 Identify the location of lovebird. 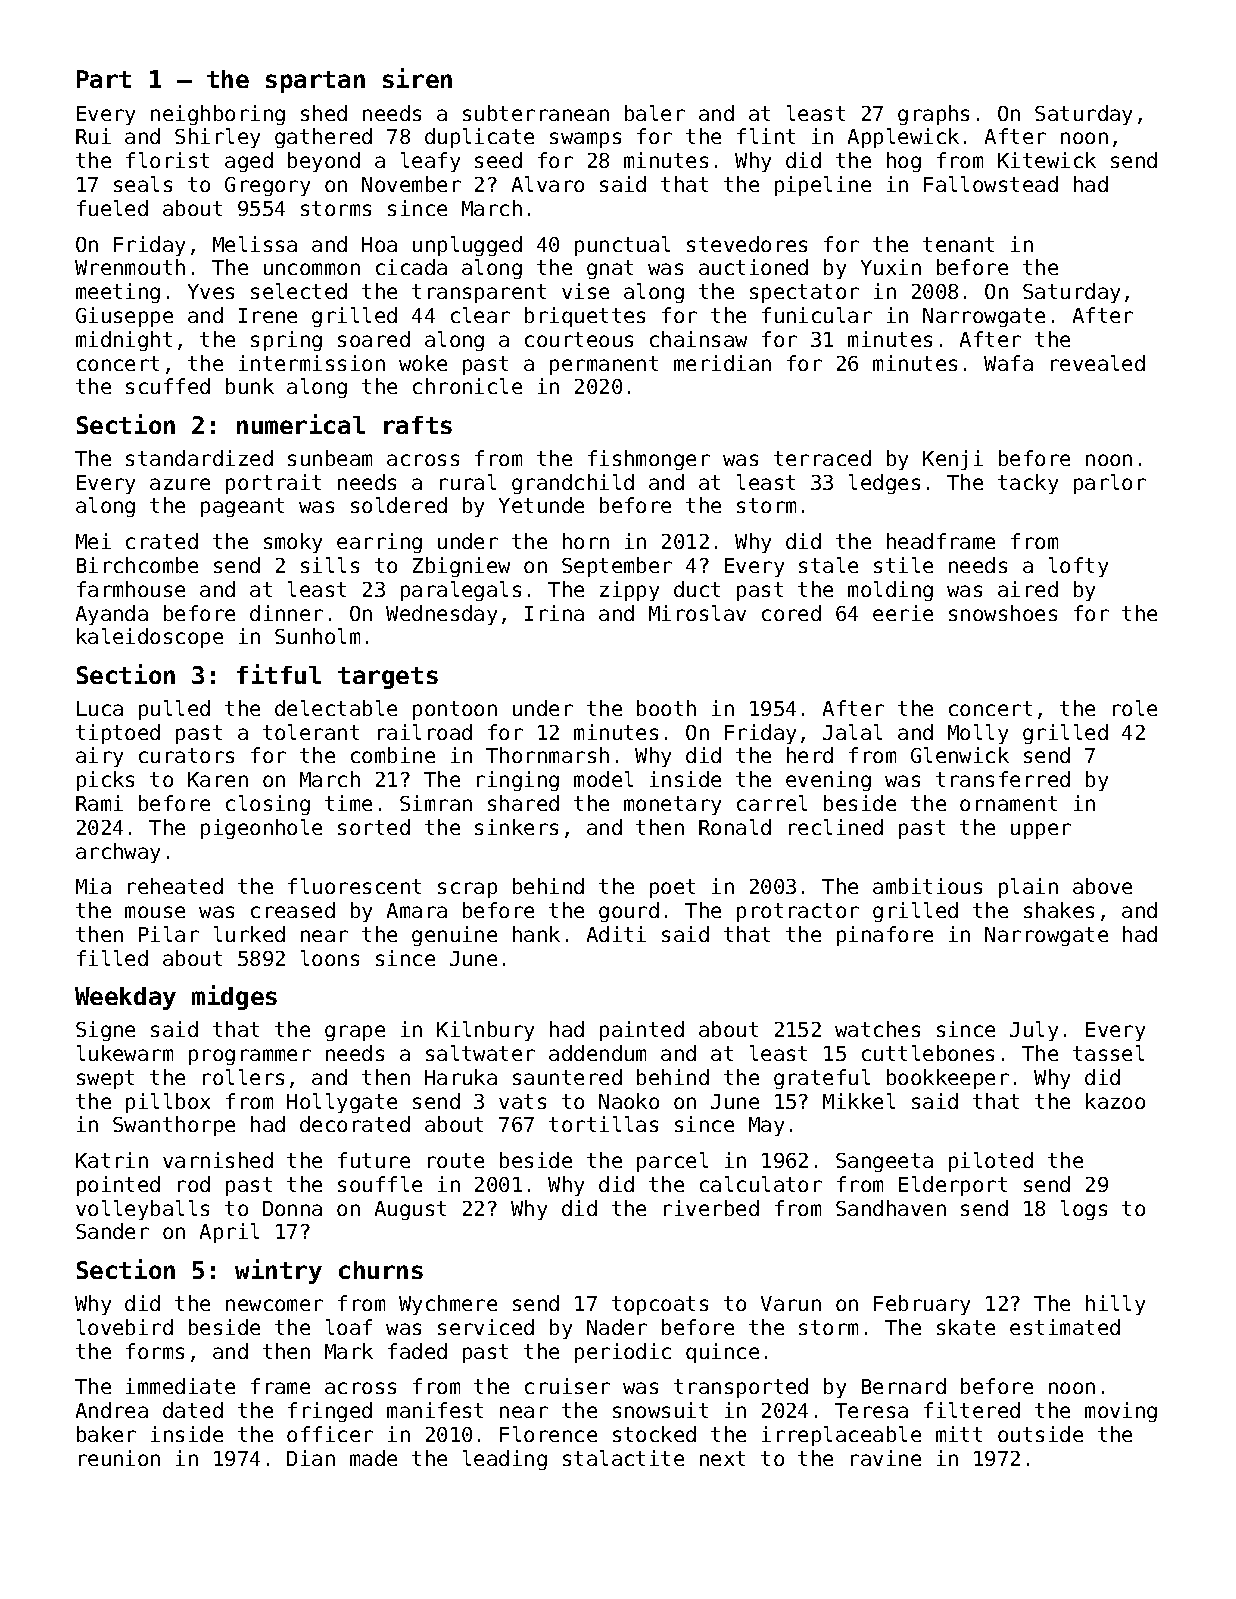
(125, 1327).
